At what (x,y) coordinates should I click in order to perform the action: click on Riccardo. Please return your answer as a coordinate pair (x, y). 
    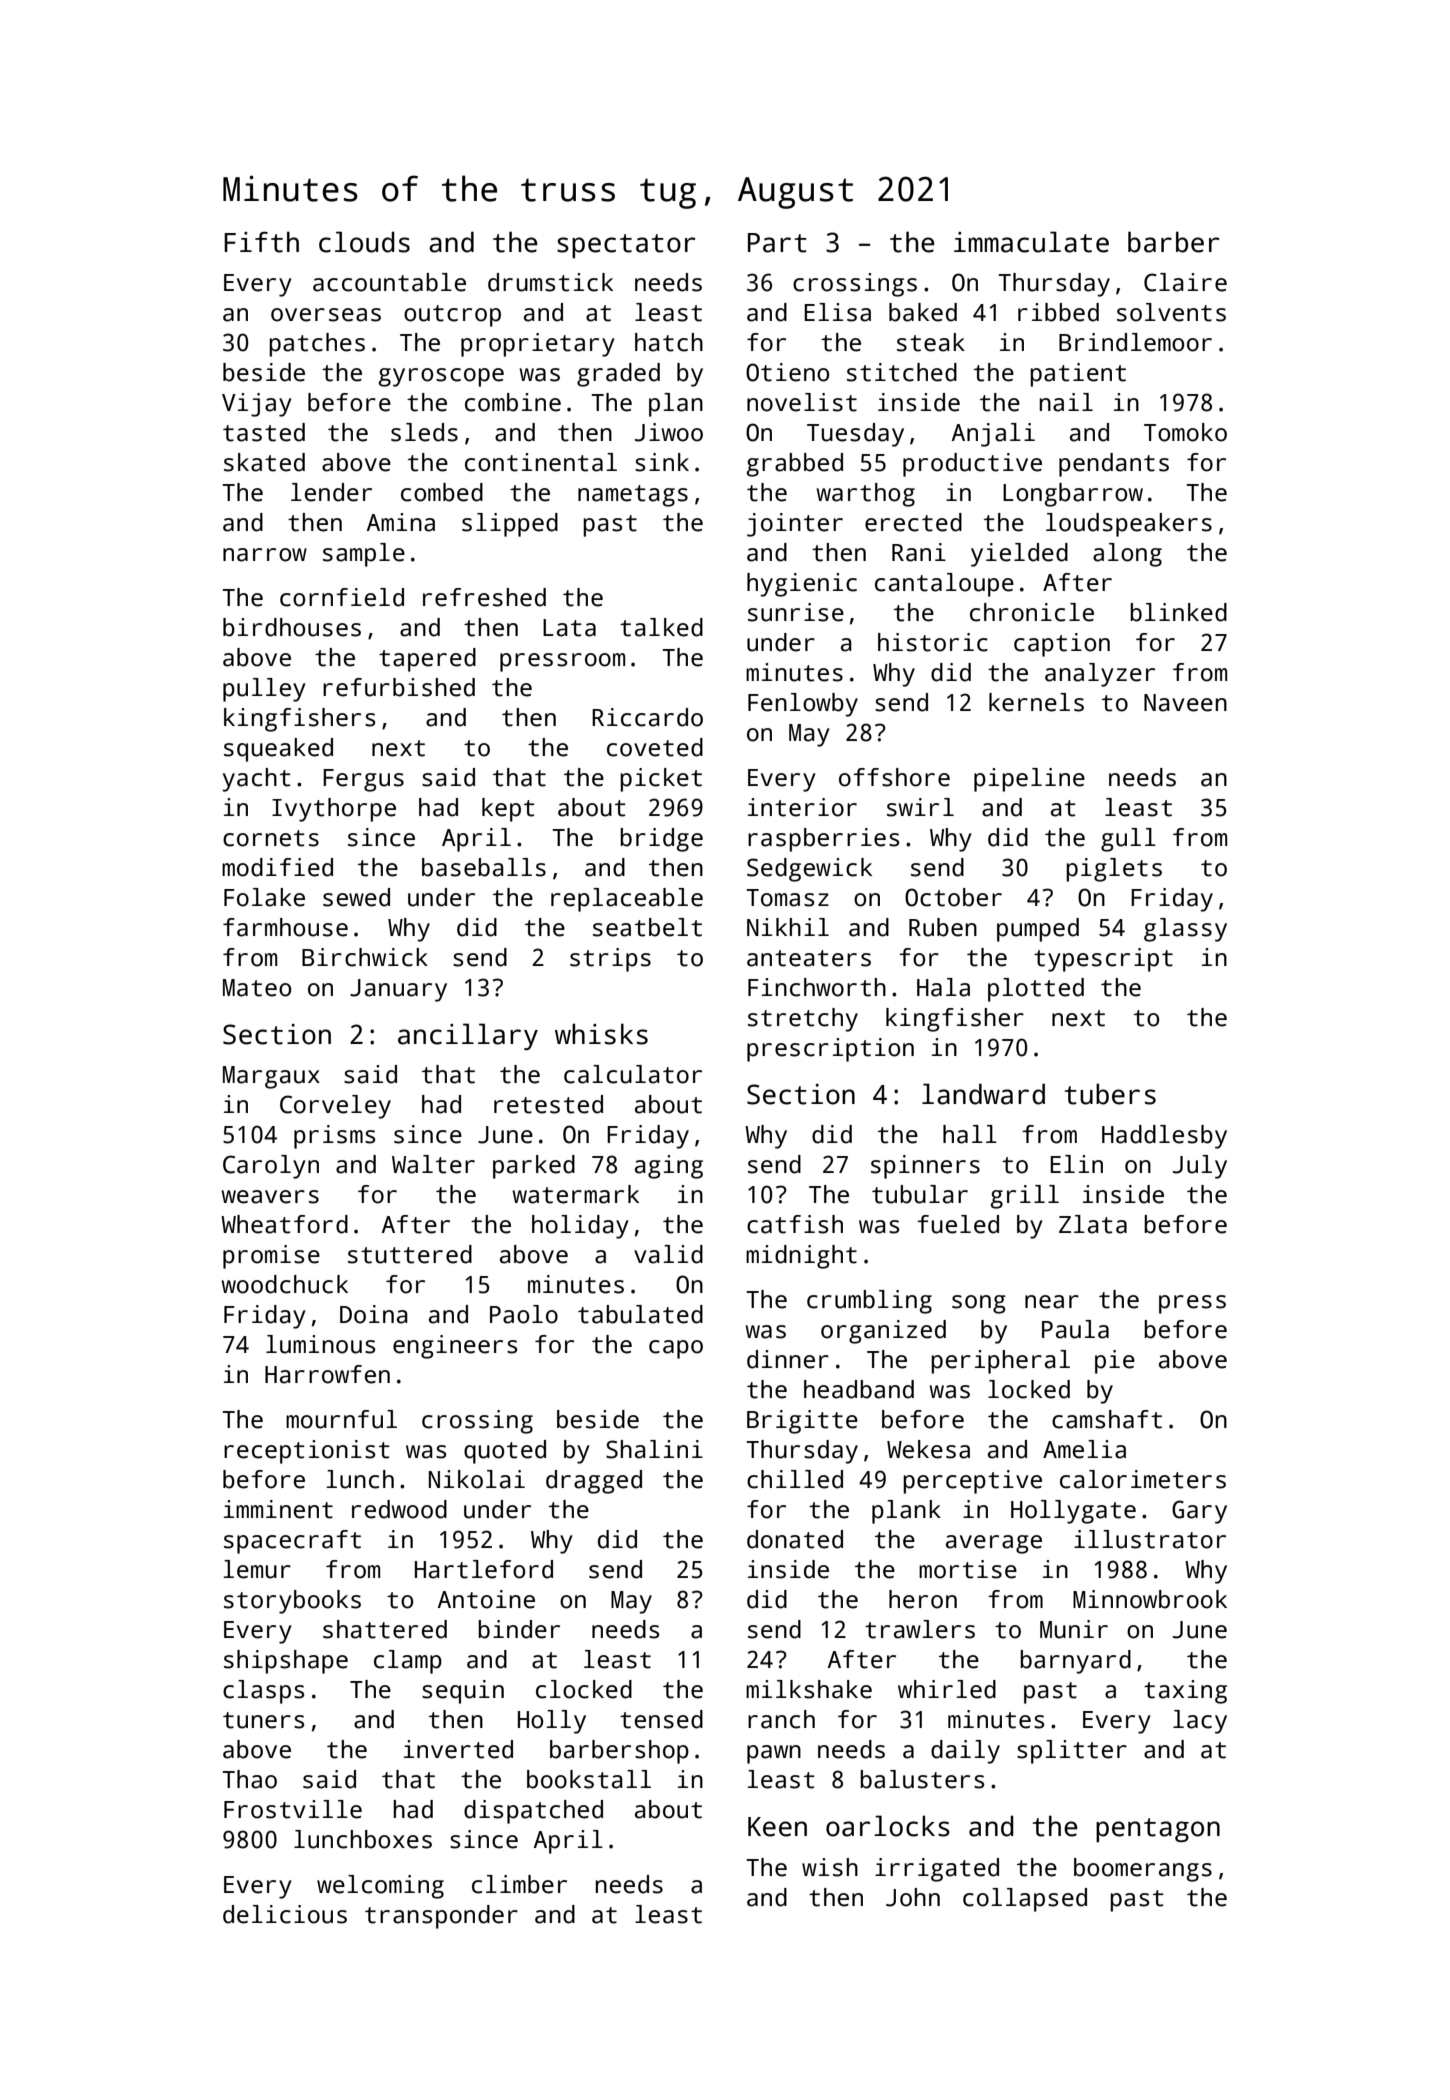
    Looking at the image, I should click on (647, 717).
